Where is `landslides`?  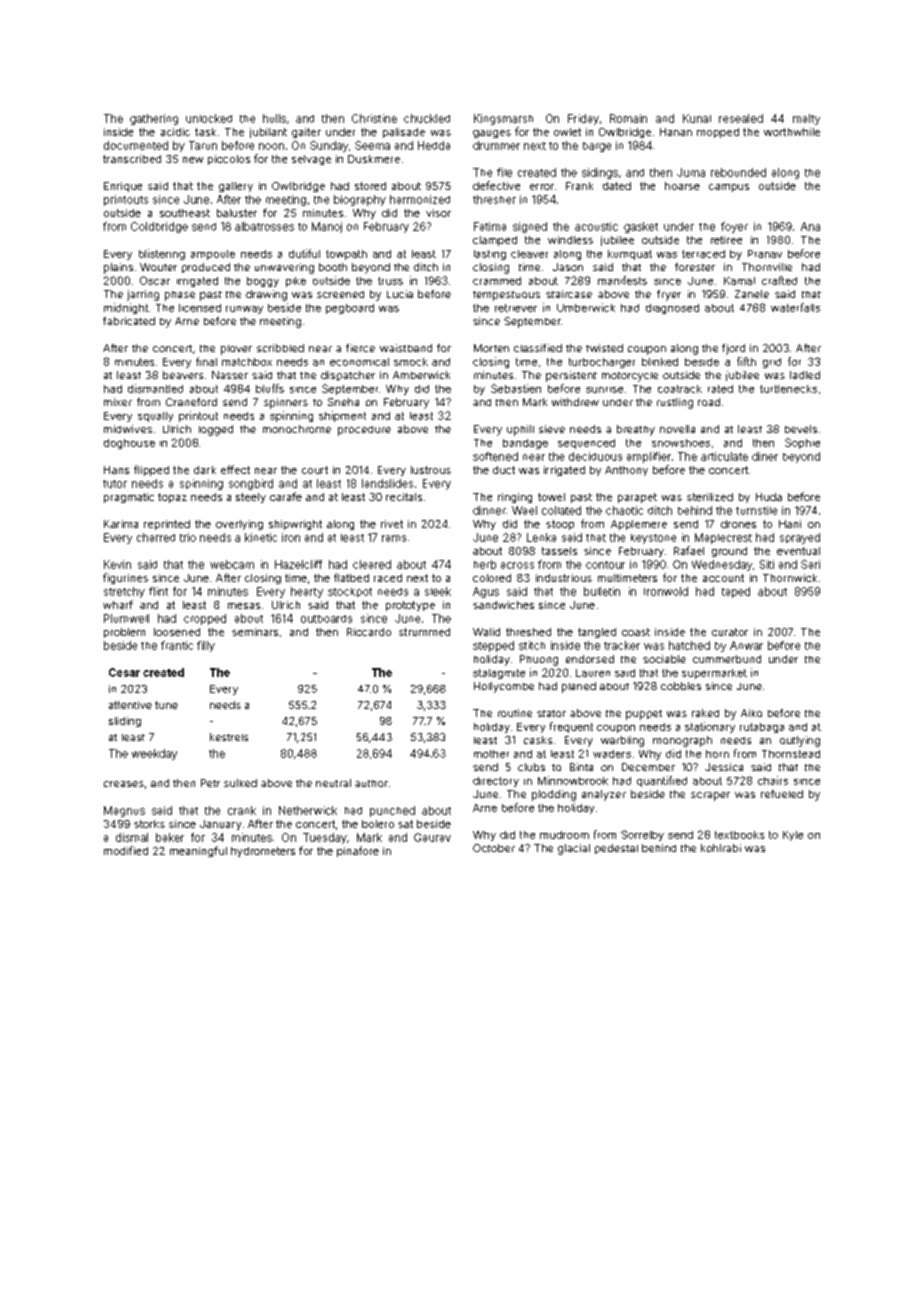 landslides is located at coordinates (387, 483).
